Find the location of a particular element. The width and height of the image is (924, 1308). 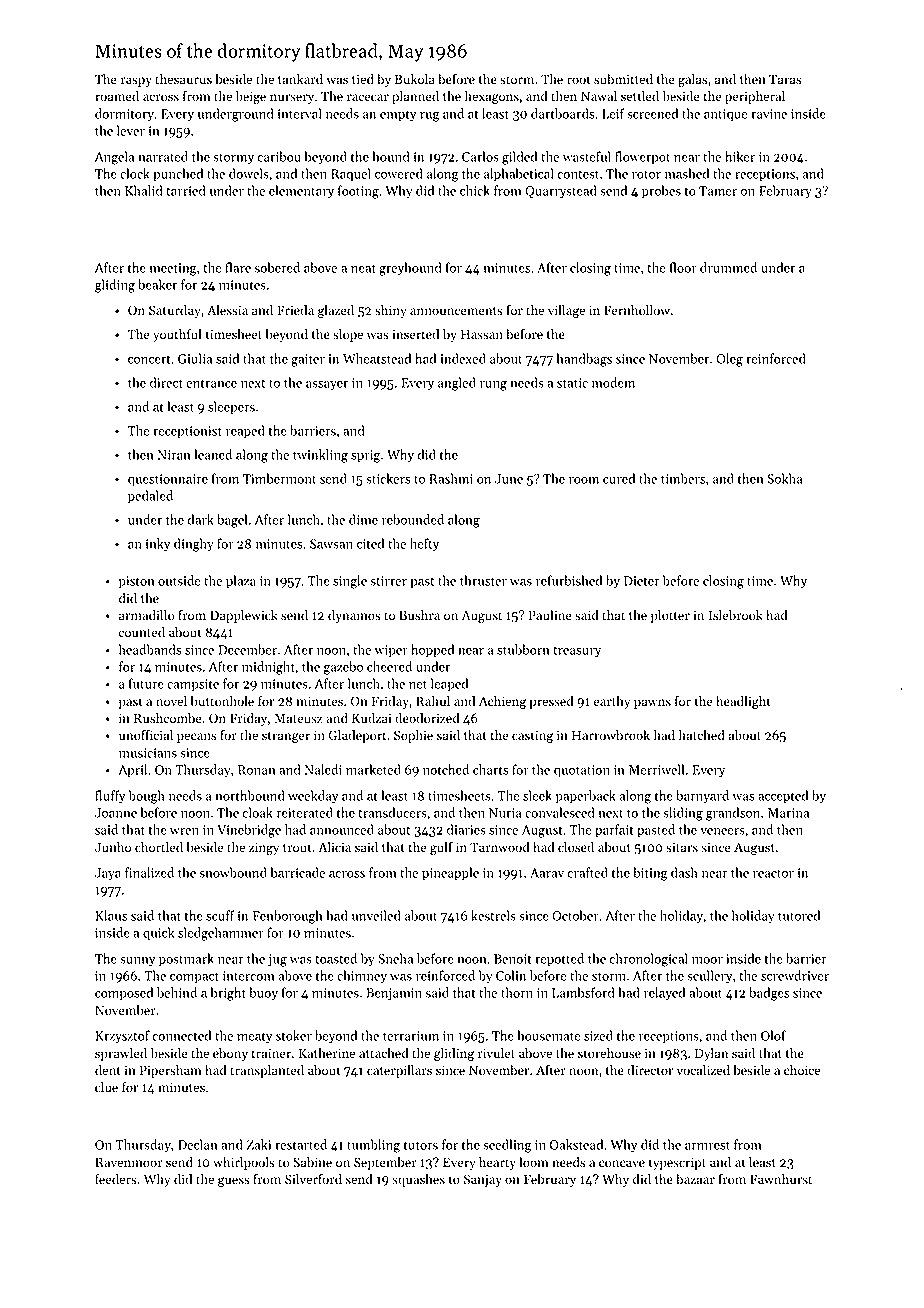

Taras is located at coordinates (785, 79).
